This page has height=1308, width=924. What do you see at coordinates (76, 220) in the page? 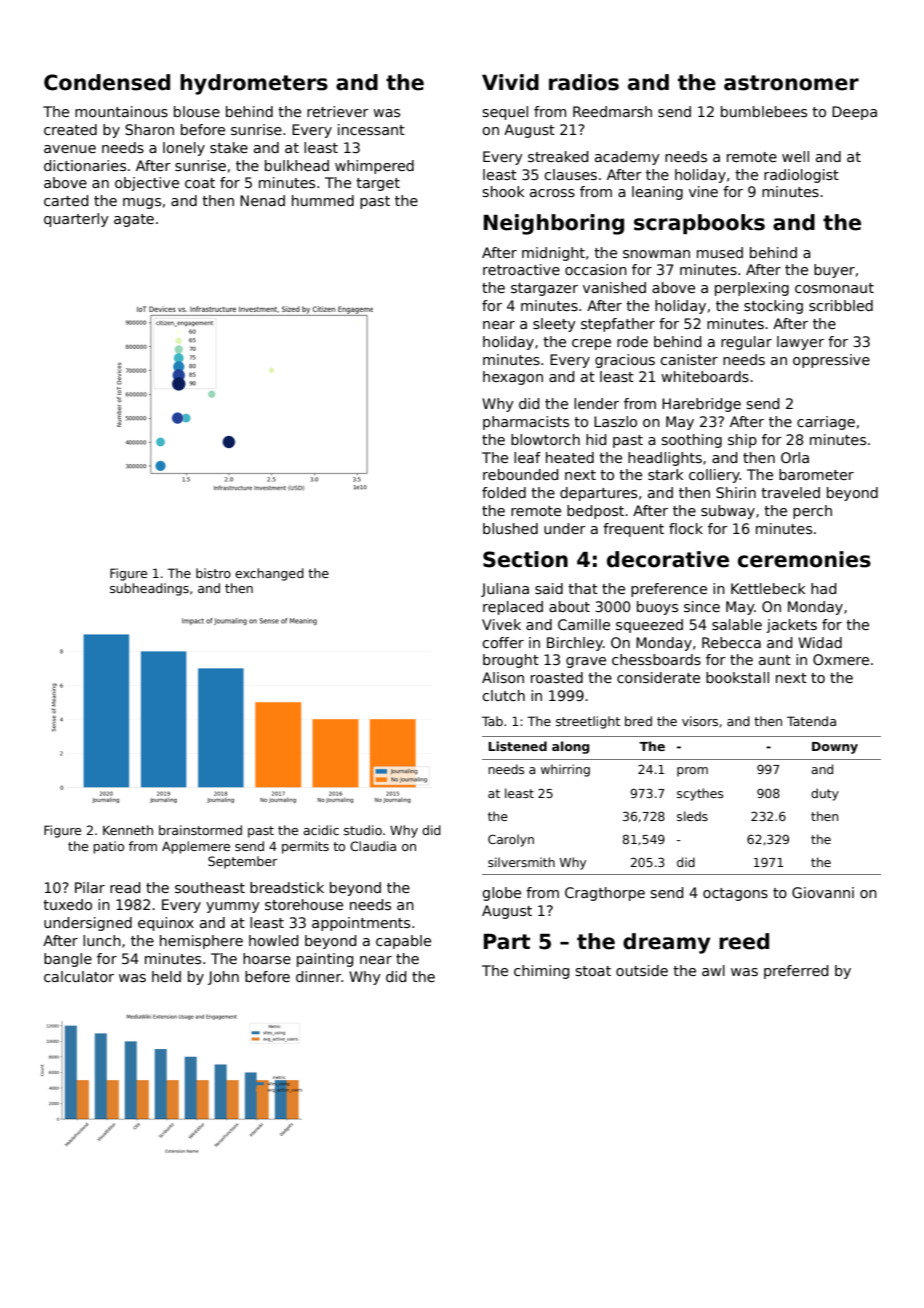
I see `quarterly` at bounding box center [76, 220].
